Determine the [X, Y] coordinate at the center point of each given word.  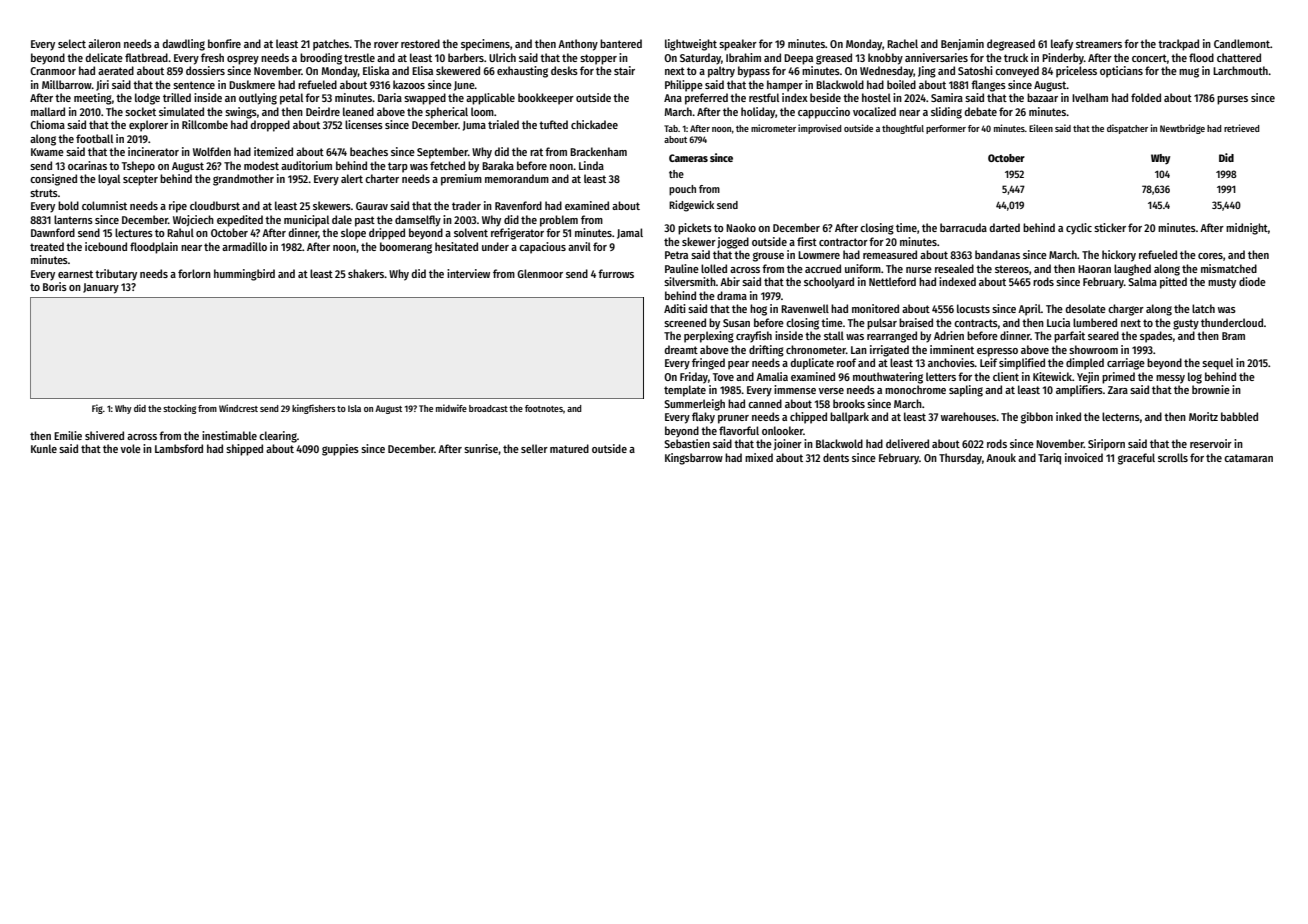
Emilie [68, 435]
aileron [104, 43]
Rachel [902, 43]
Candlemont [1242, 43]
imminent [952, 349]
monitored [875, 308]
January [101, 288]
